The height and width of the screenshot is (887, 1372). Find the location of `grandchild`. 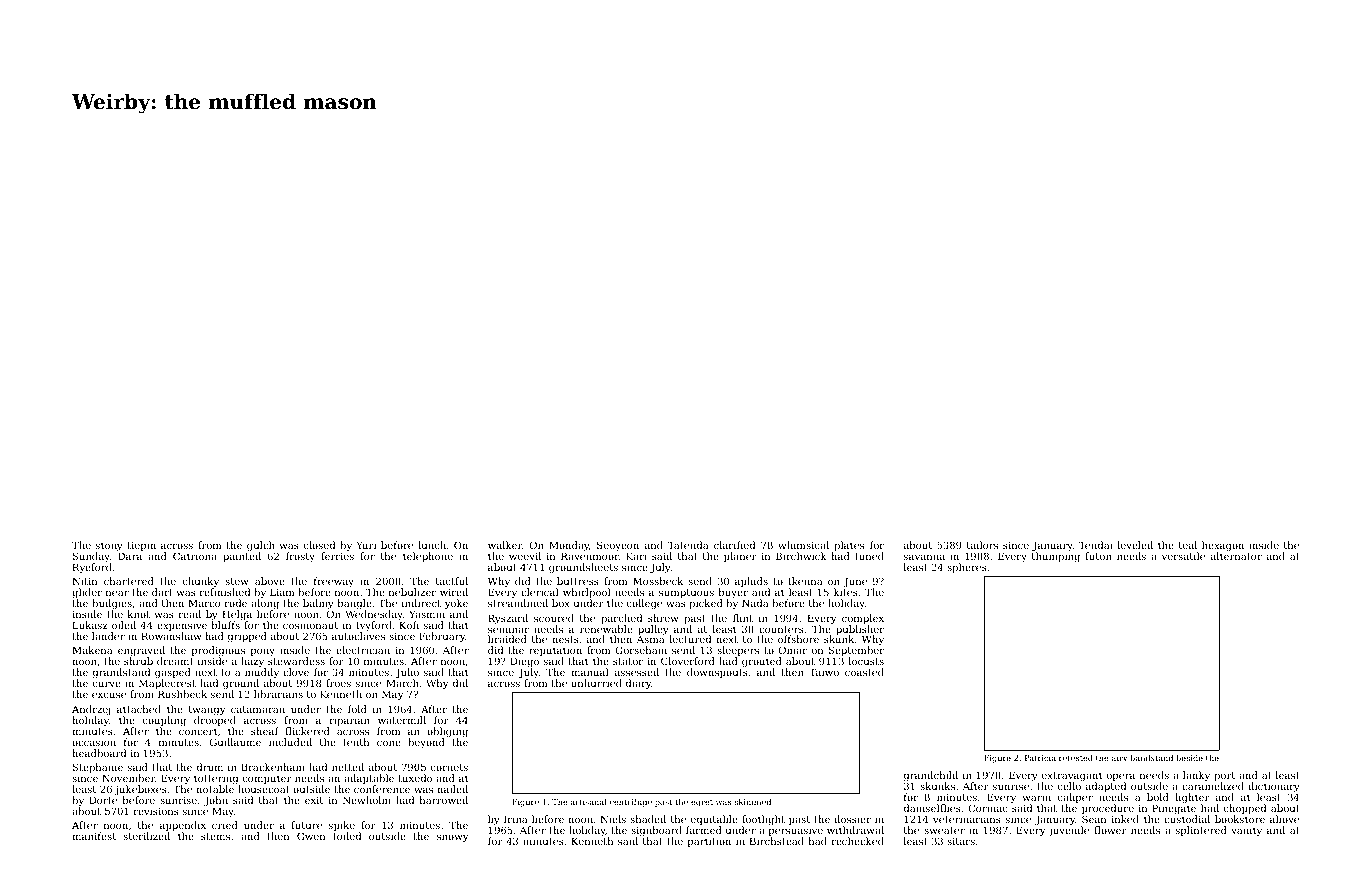

grandchild is located at coordinates (931, 776).
